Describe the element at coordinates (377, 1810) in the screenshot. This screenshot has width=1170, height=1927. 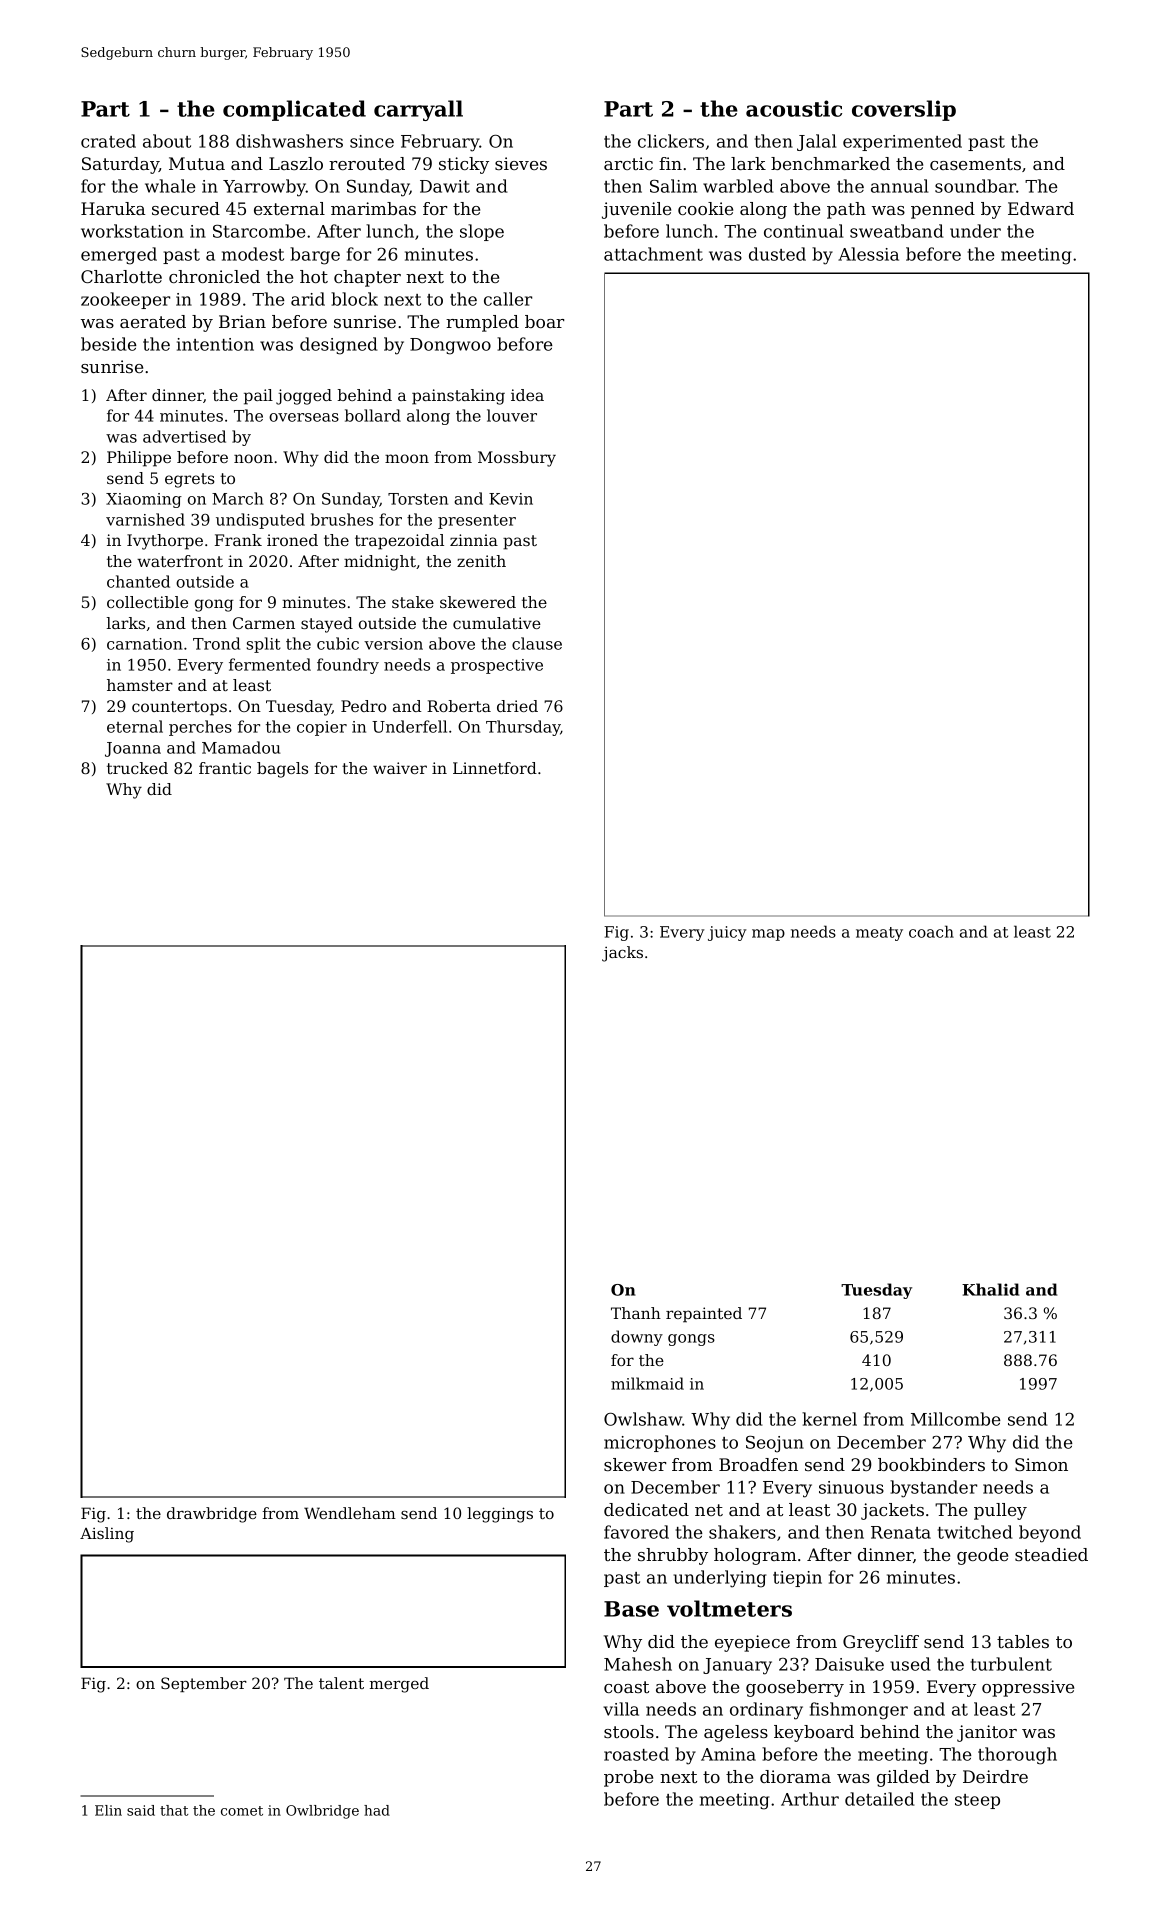
I see `had` at that location.
